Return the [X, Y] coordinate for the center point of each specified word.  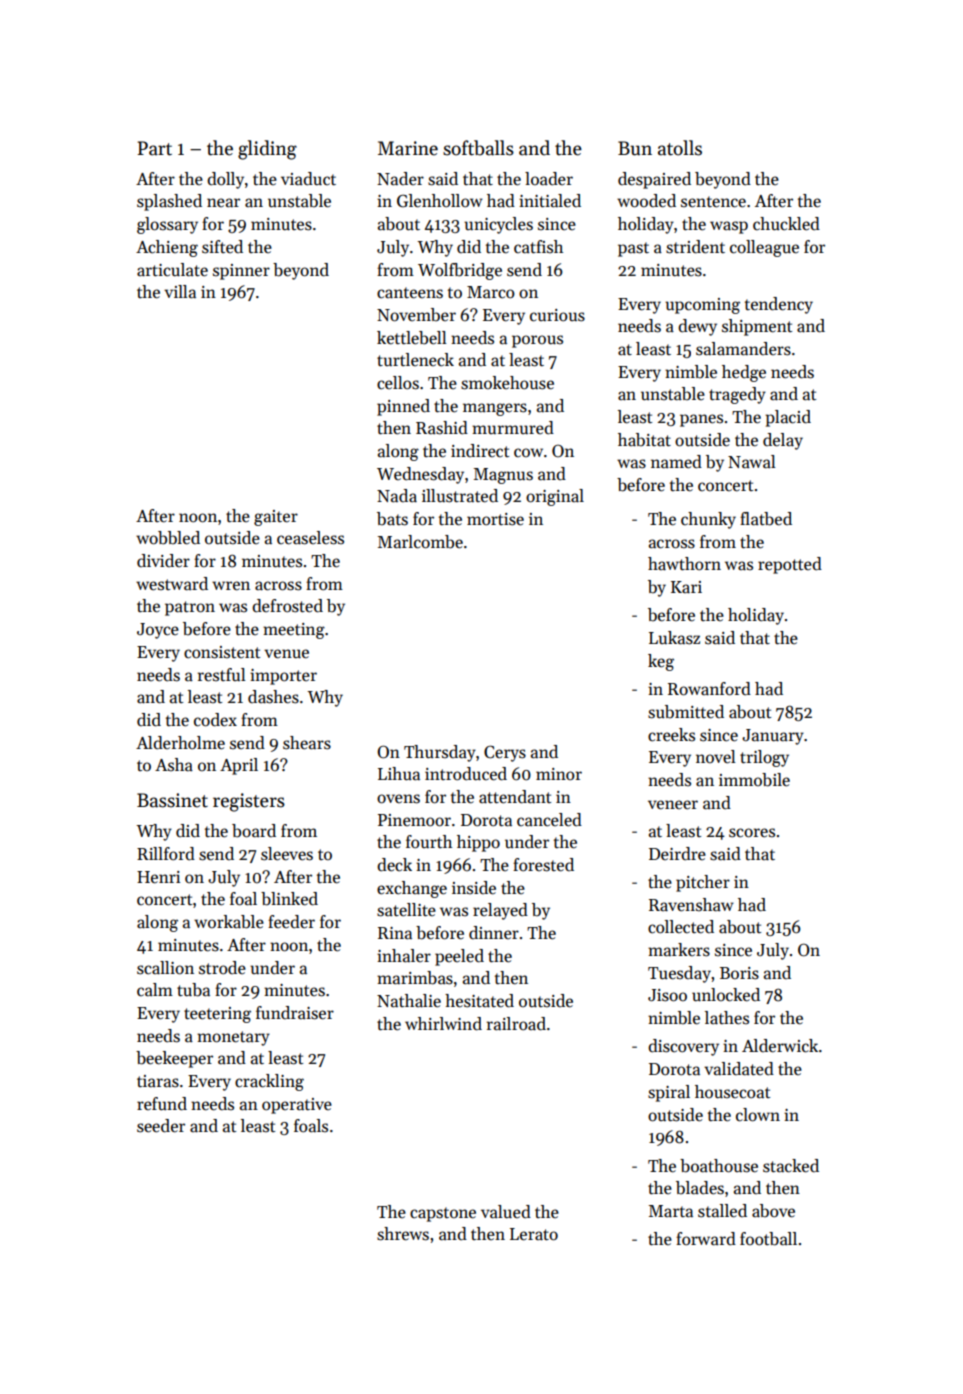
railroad [516, 1024]
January [773, 737]
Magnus [503, 476]
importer [283, 677]
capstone [443, 1214]
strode [222, 968]
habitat [644, 440]
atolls [680, 148]
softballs [478, 148]
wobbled [168, 538]
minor [559, 774]
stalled [722, 1211]
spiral [669, 1093]
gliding [267, 150]
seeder [161, 1126]
